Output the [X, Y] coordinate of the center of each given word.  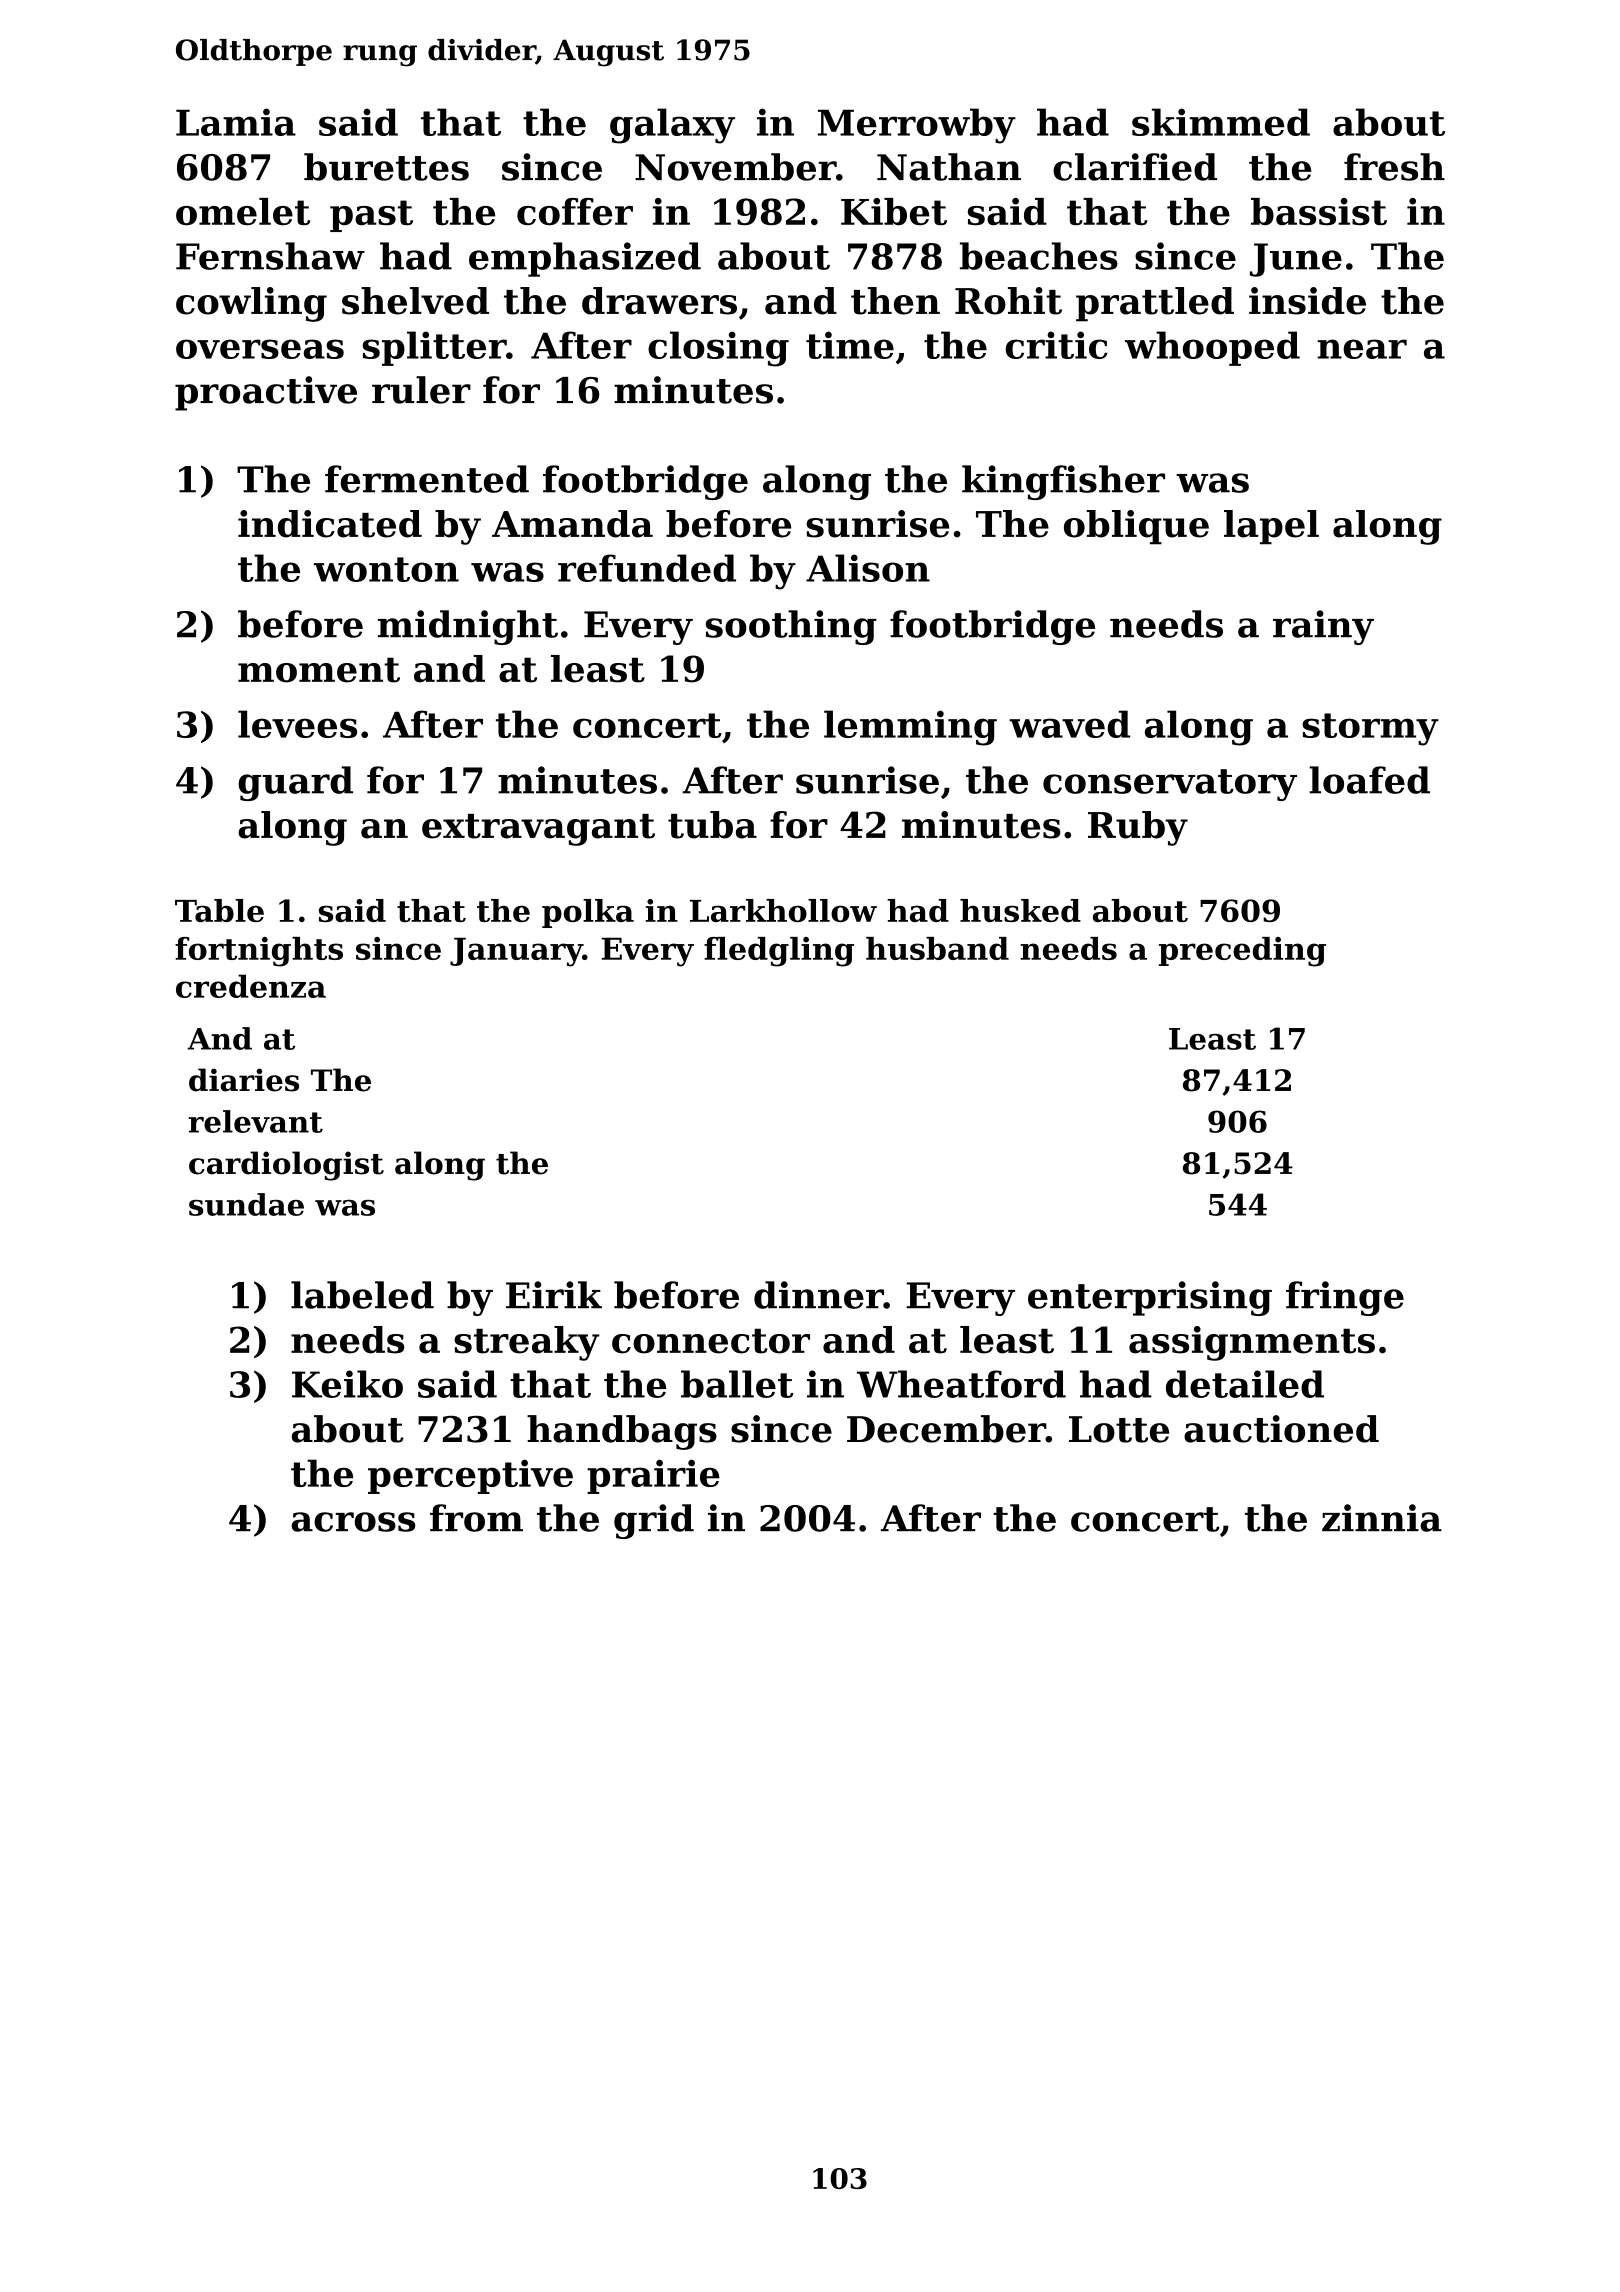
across [353, 1522]
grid [654, 1521]
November [735, 167]
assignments [1252, 1343]
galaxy [672, 126]
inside [1307, 301]
